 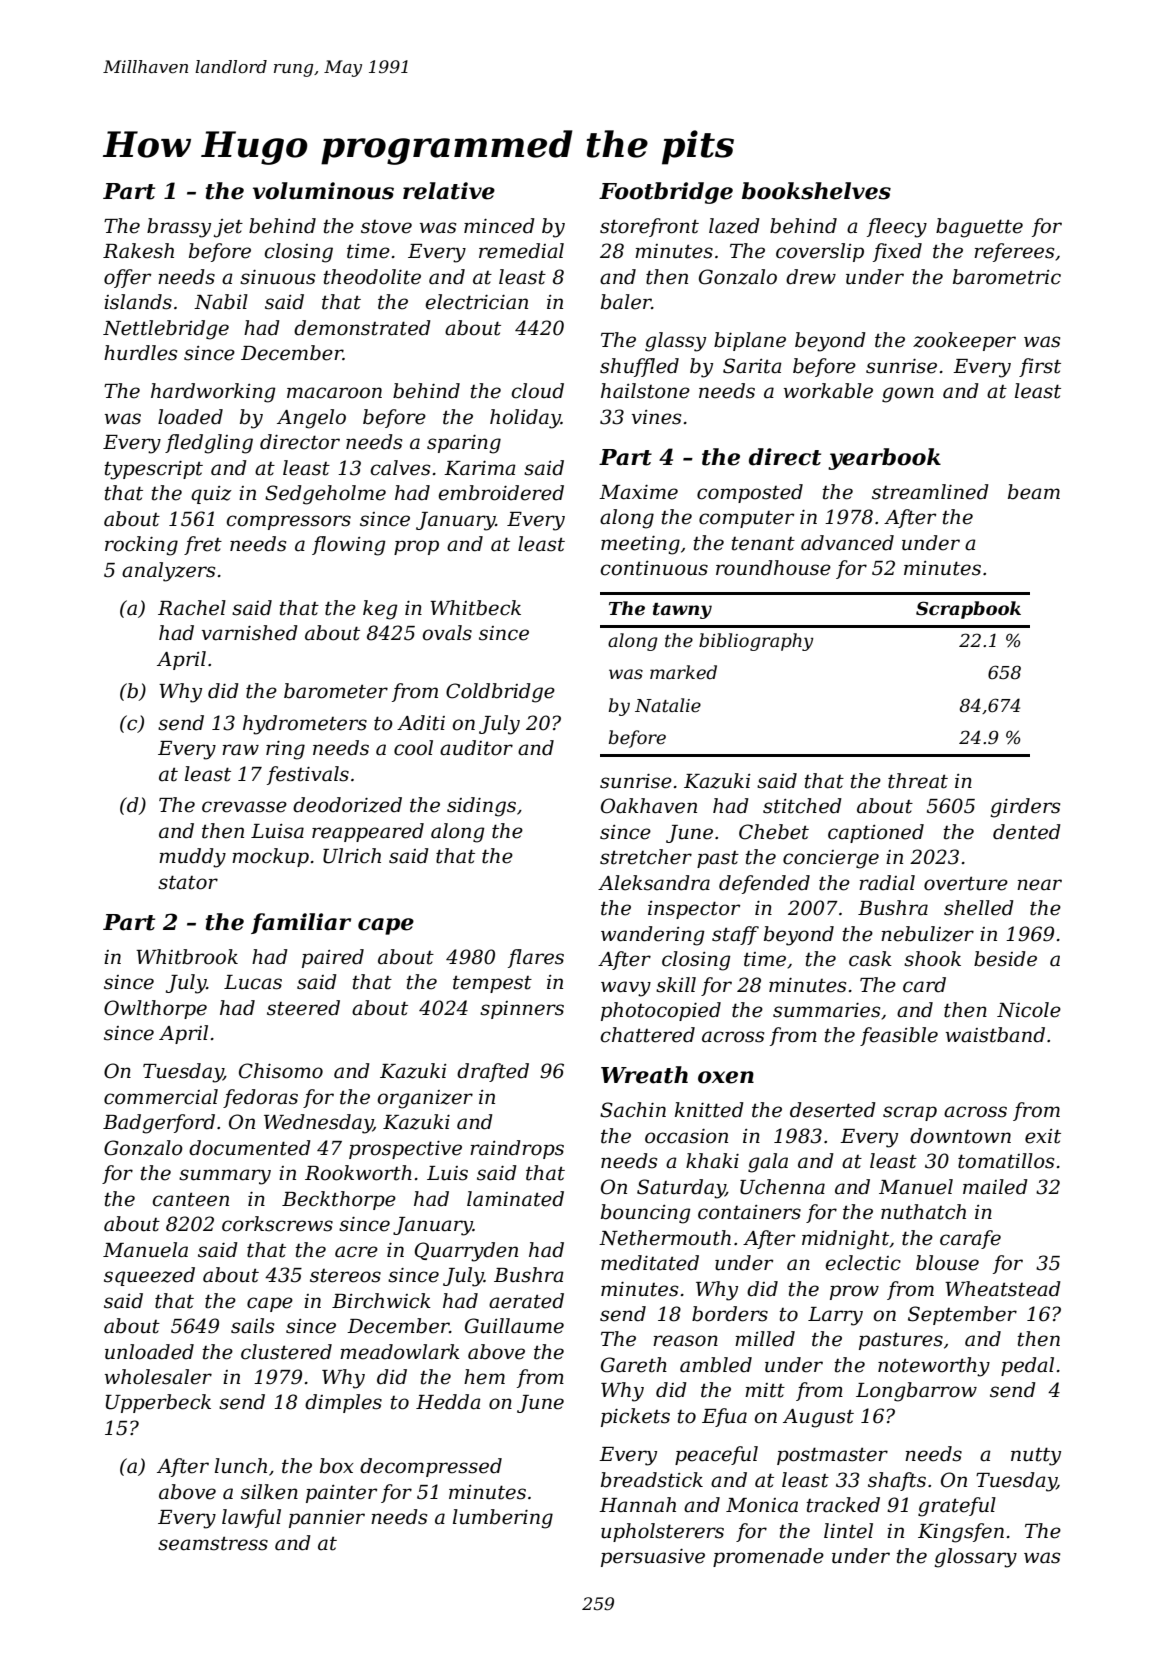 I want to click on Oakhaven, so click(x=649, y=806).
